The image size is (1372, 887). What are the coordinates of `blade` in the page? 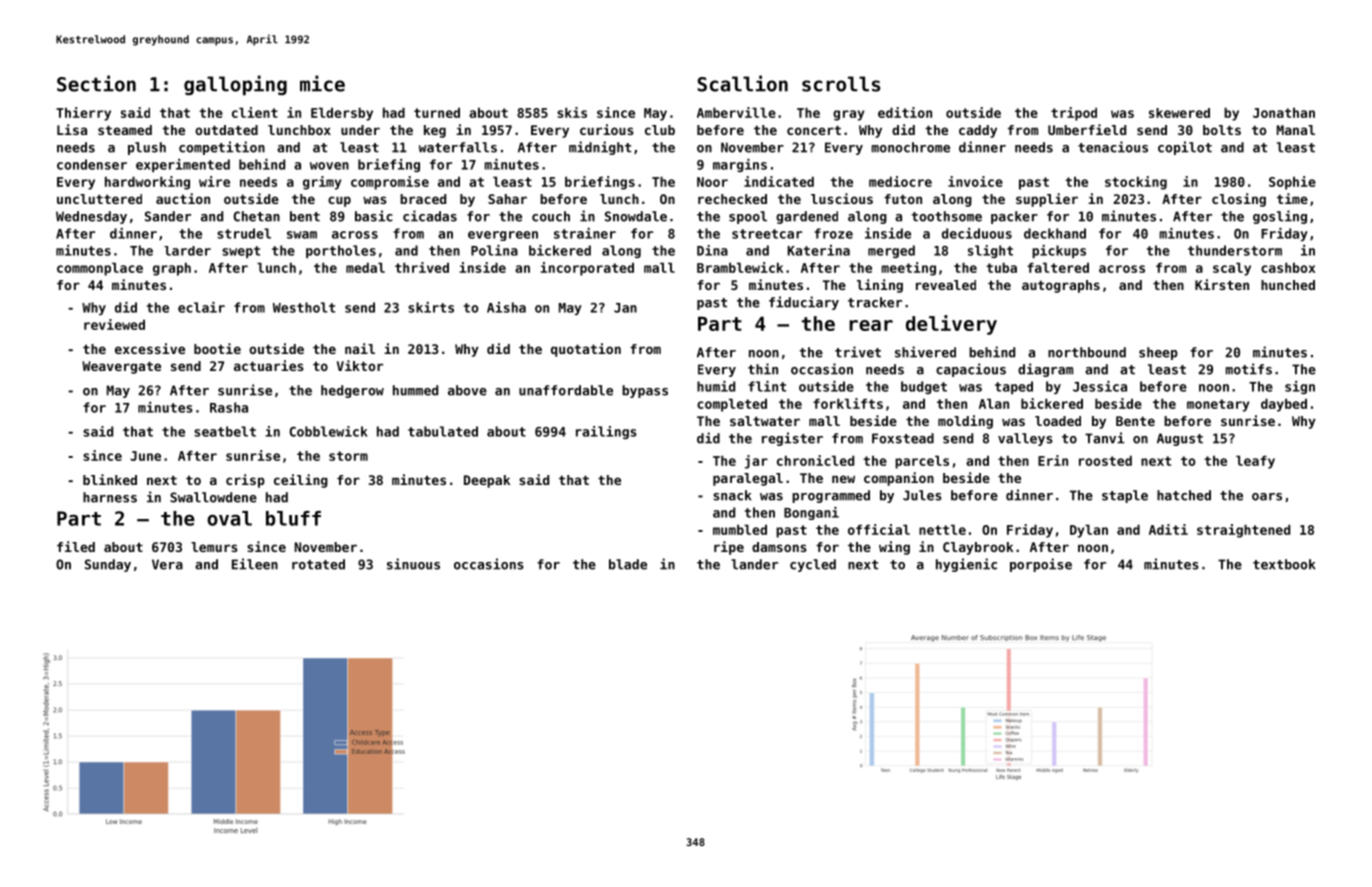 It's located at (628, 564).
